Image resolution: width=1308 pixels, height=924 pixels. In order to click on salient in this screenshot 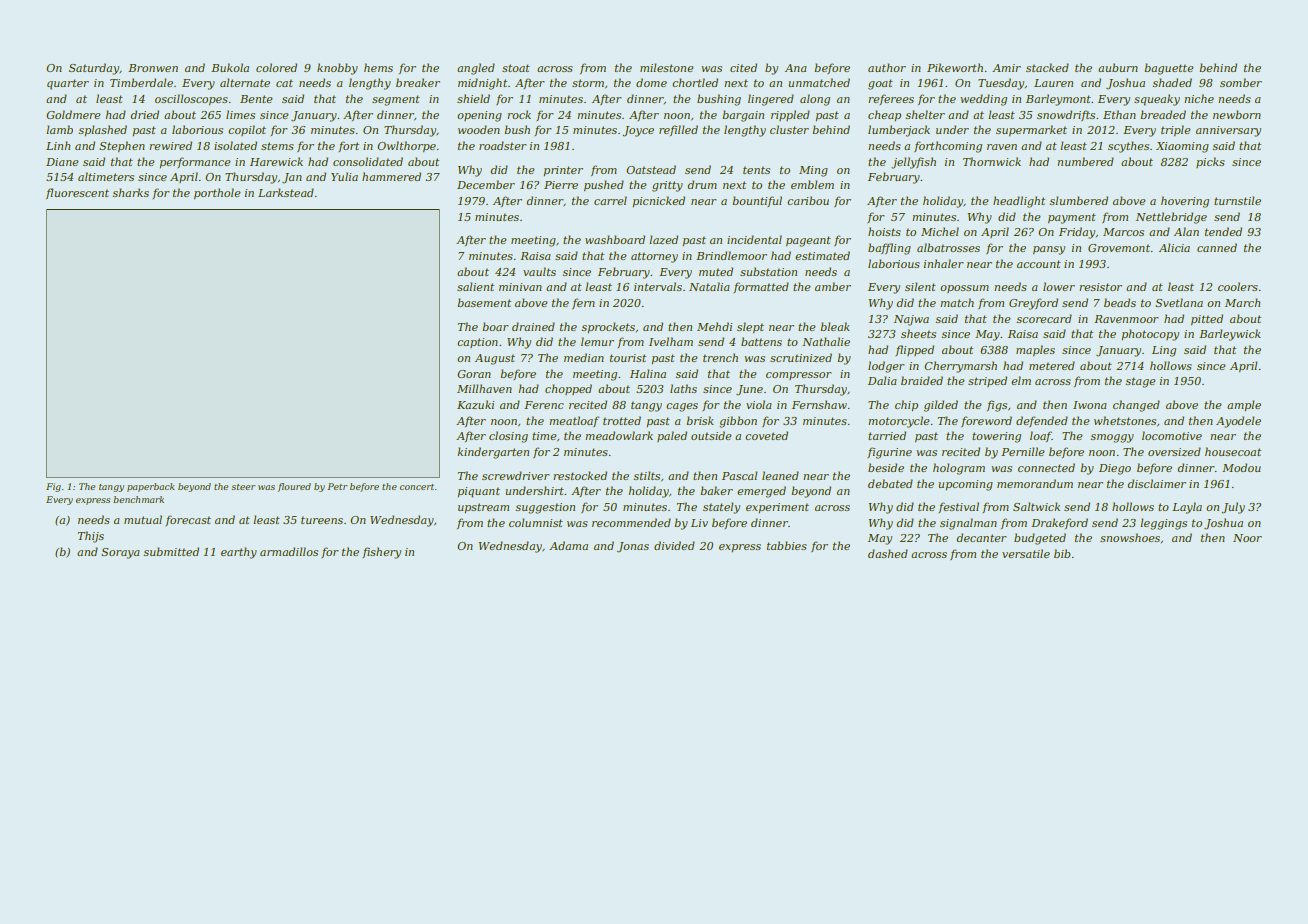, I will do `click(475, 286)`.
